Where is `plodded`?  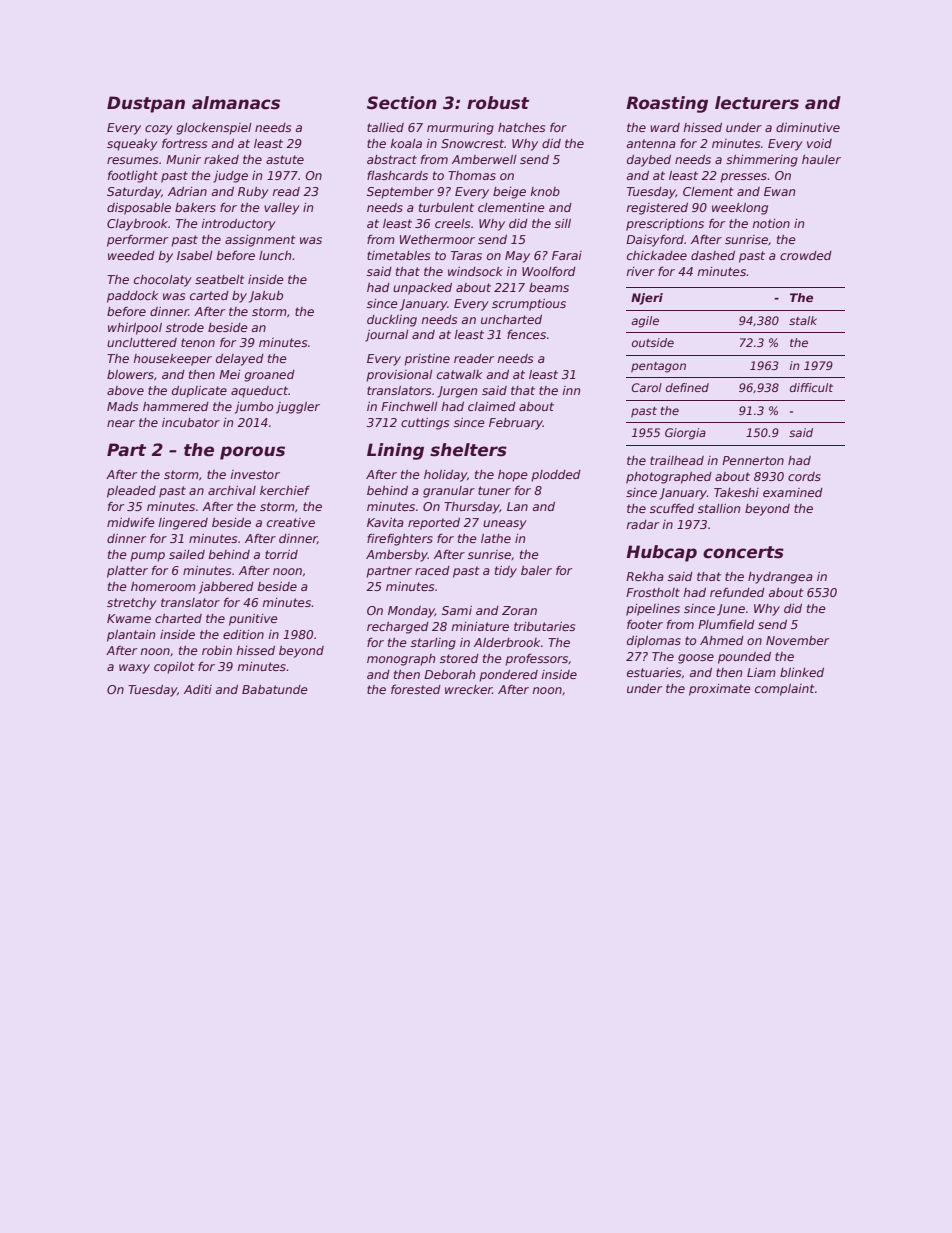
plodded is located at coordinates (556, 476).
